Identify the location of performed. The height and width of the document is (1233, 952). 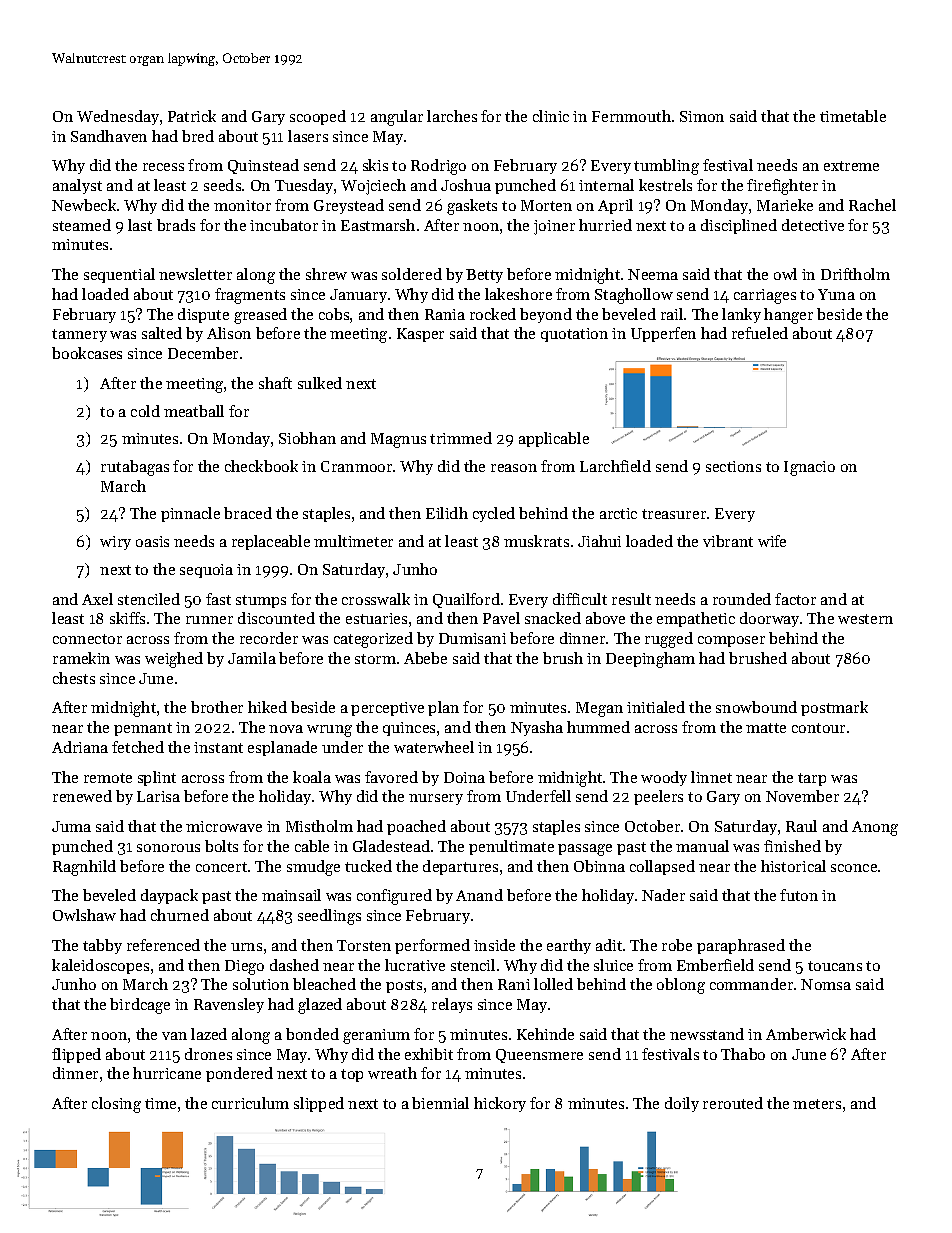
(432, 946).
